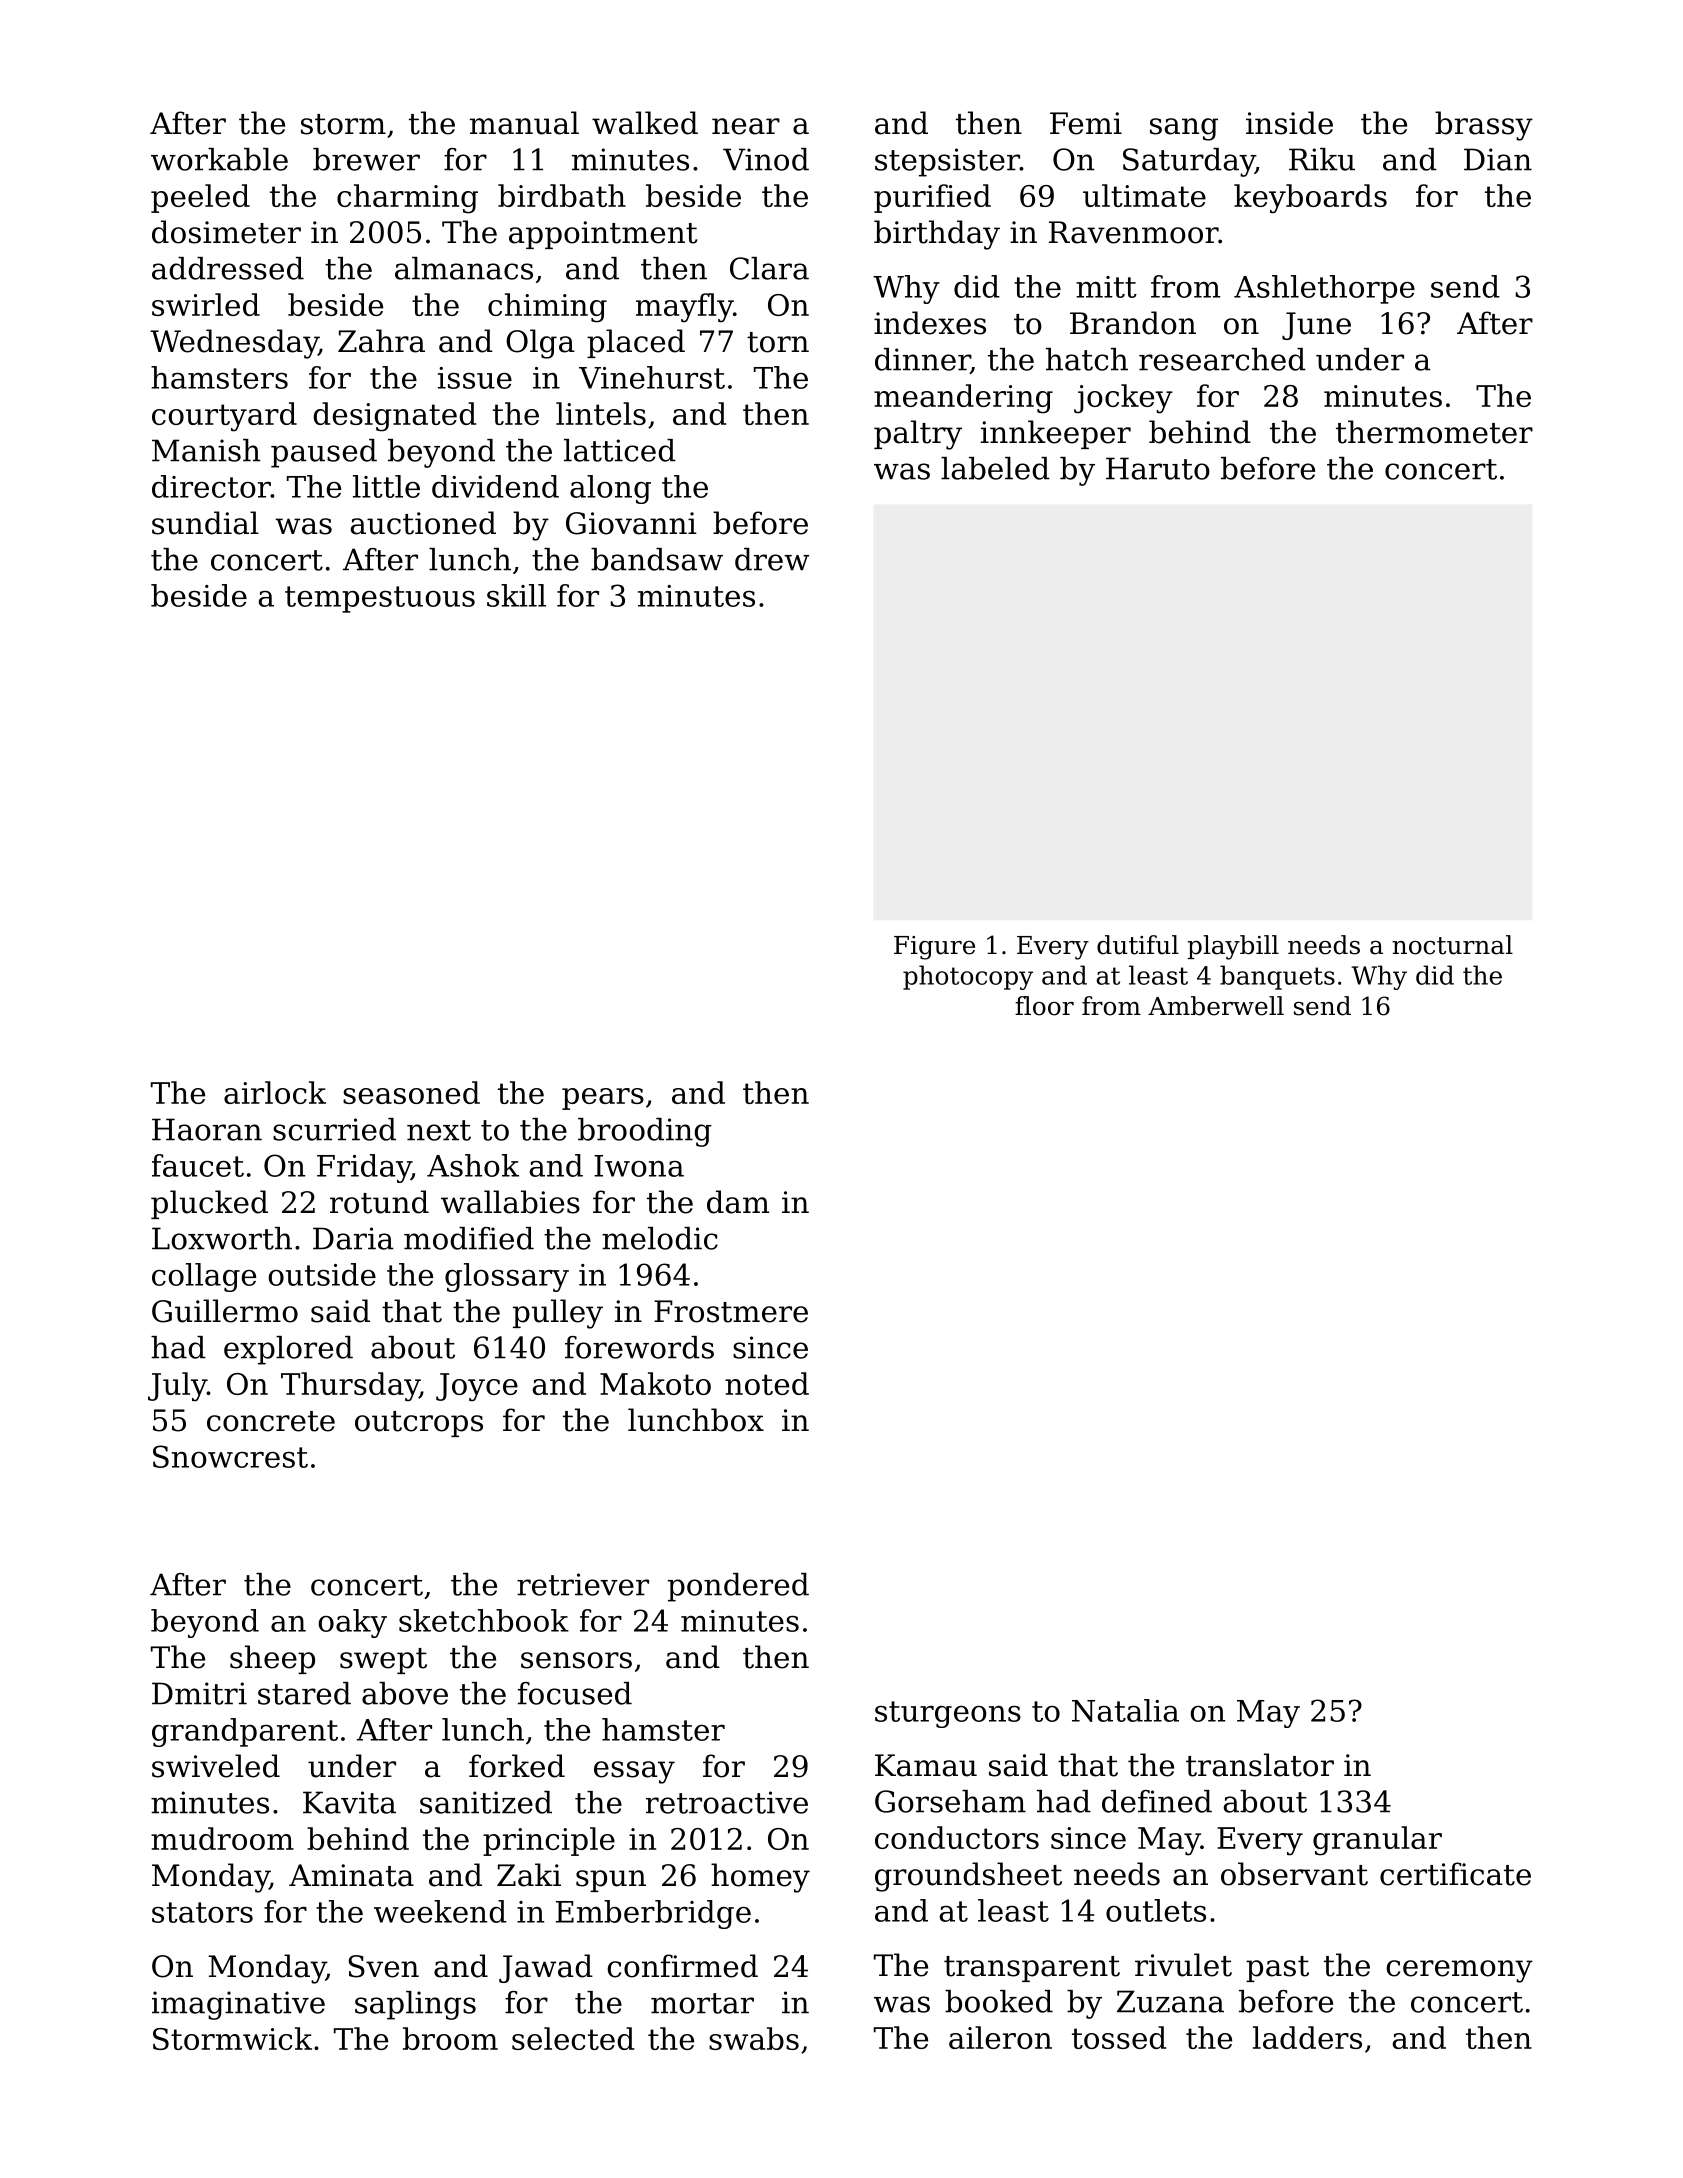 This image has width=1683, height=2178. What do you see at coordinates (380, 599) in the image?
I see `tempestuous` at bounding box center [380, 599].
